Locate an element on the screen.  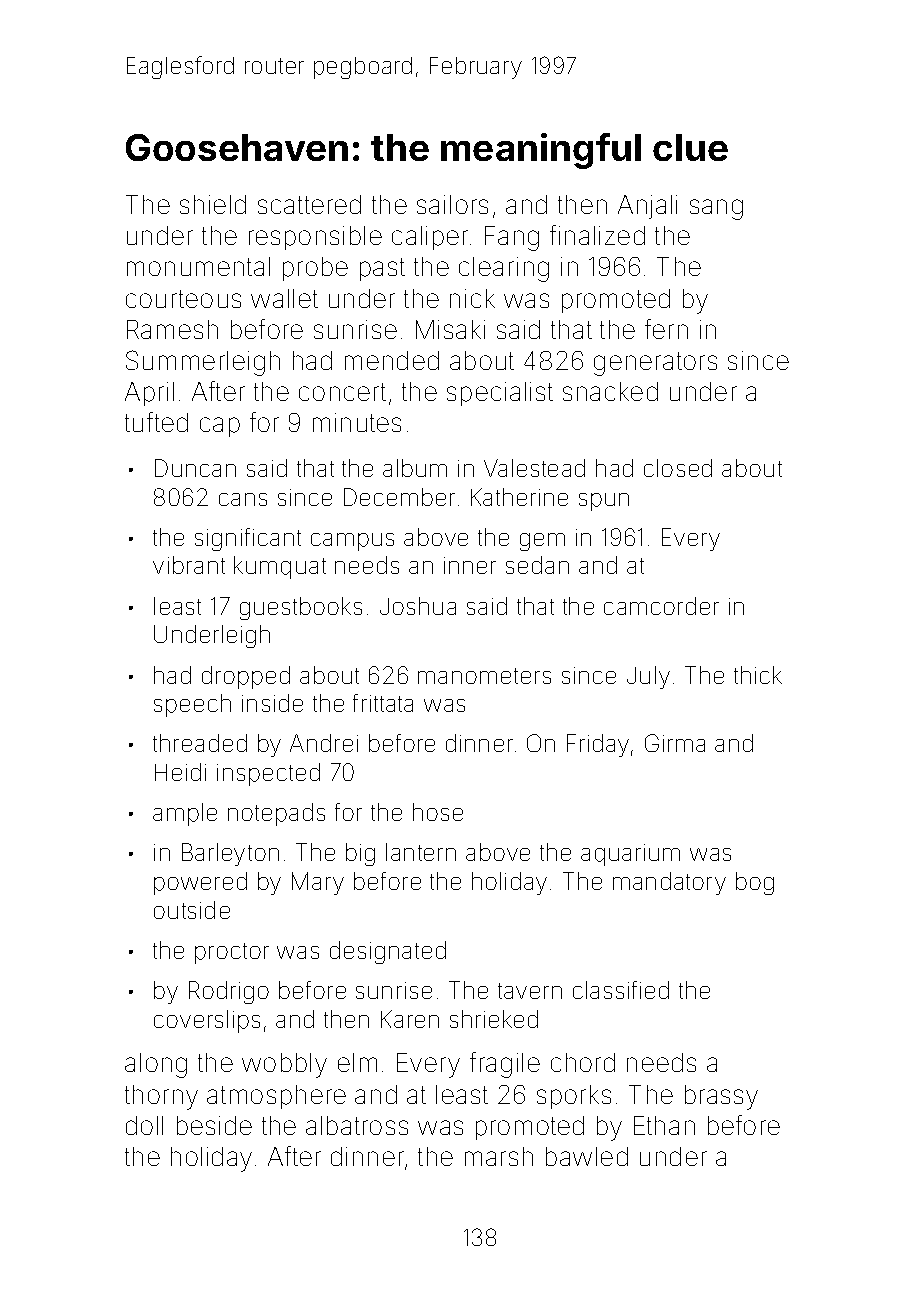
Joshua is located at coordinates (418, 606).
